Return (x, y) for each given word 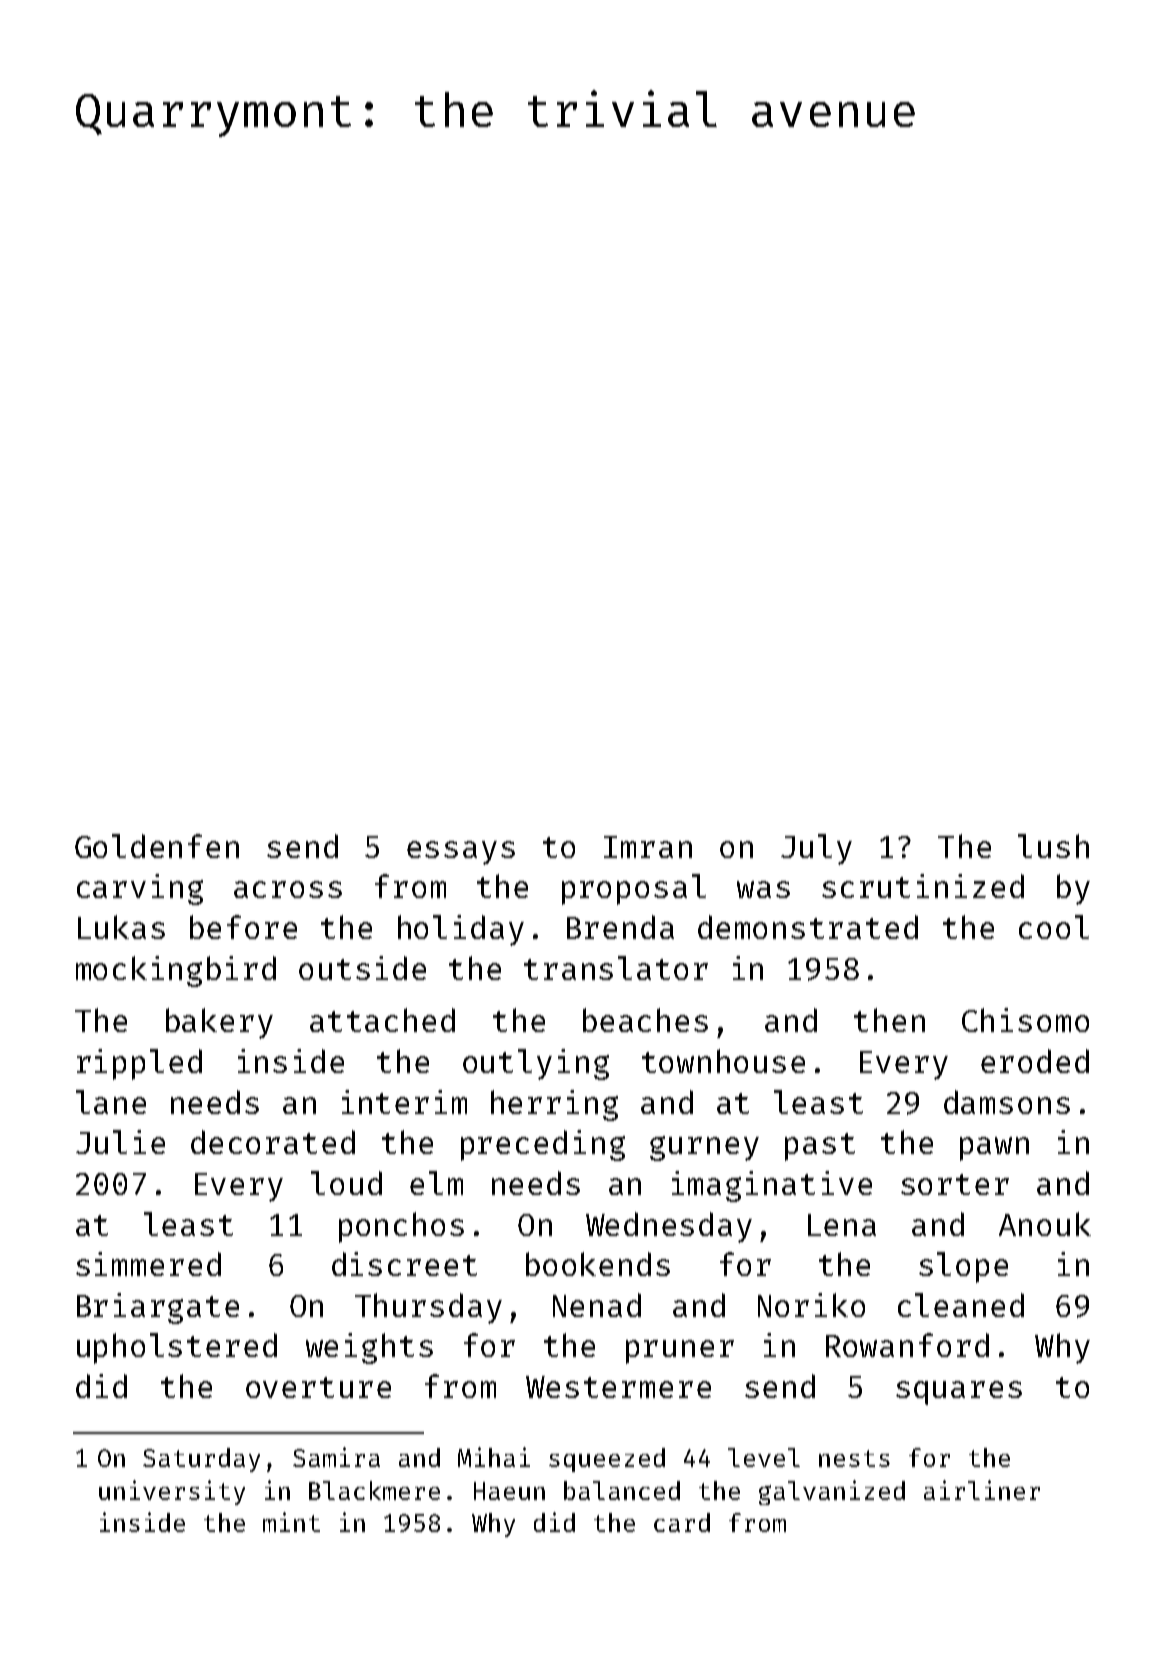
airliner (982, 1490)
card (682, 1522)
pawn (994, 1149)
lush (1053, 846)
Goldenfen (157, 846)
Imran (648, 847)
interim (404, 1102)
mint (291, 1522)
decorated (273, 1142)
